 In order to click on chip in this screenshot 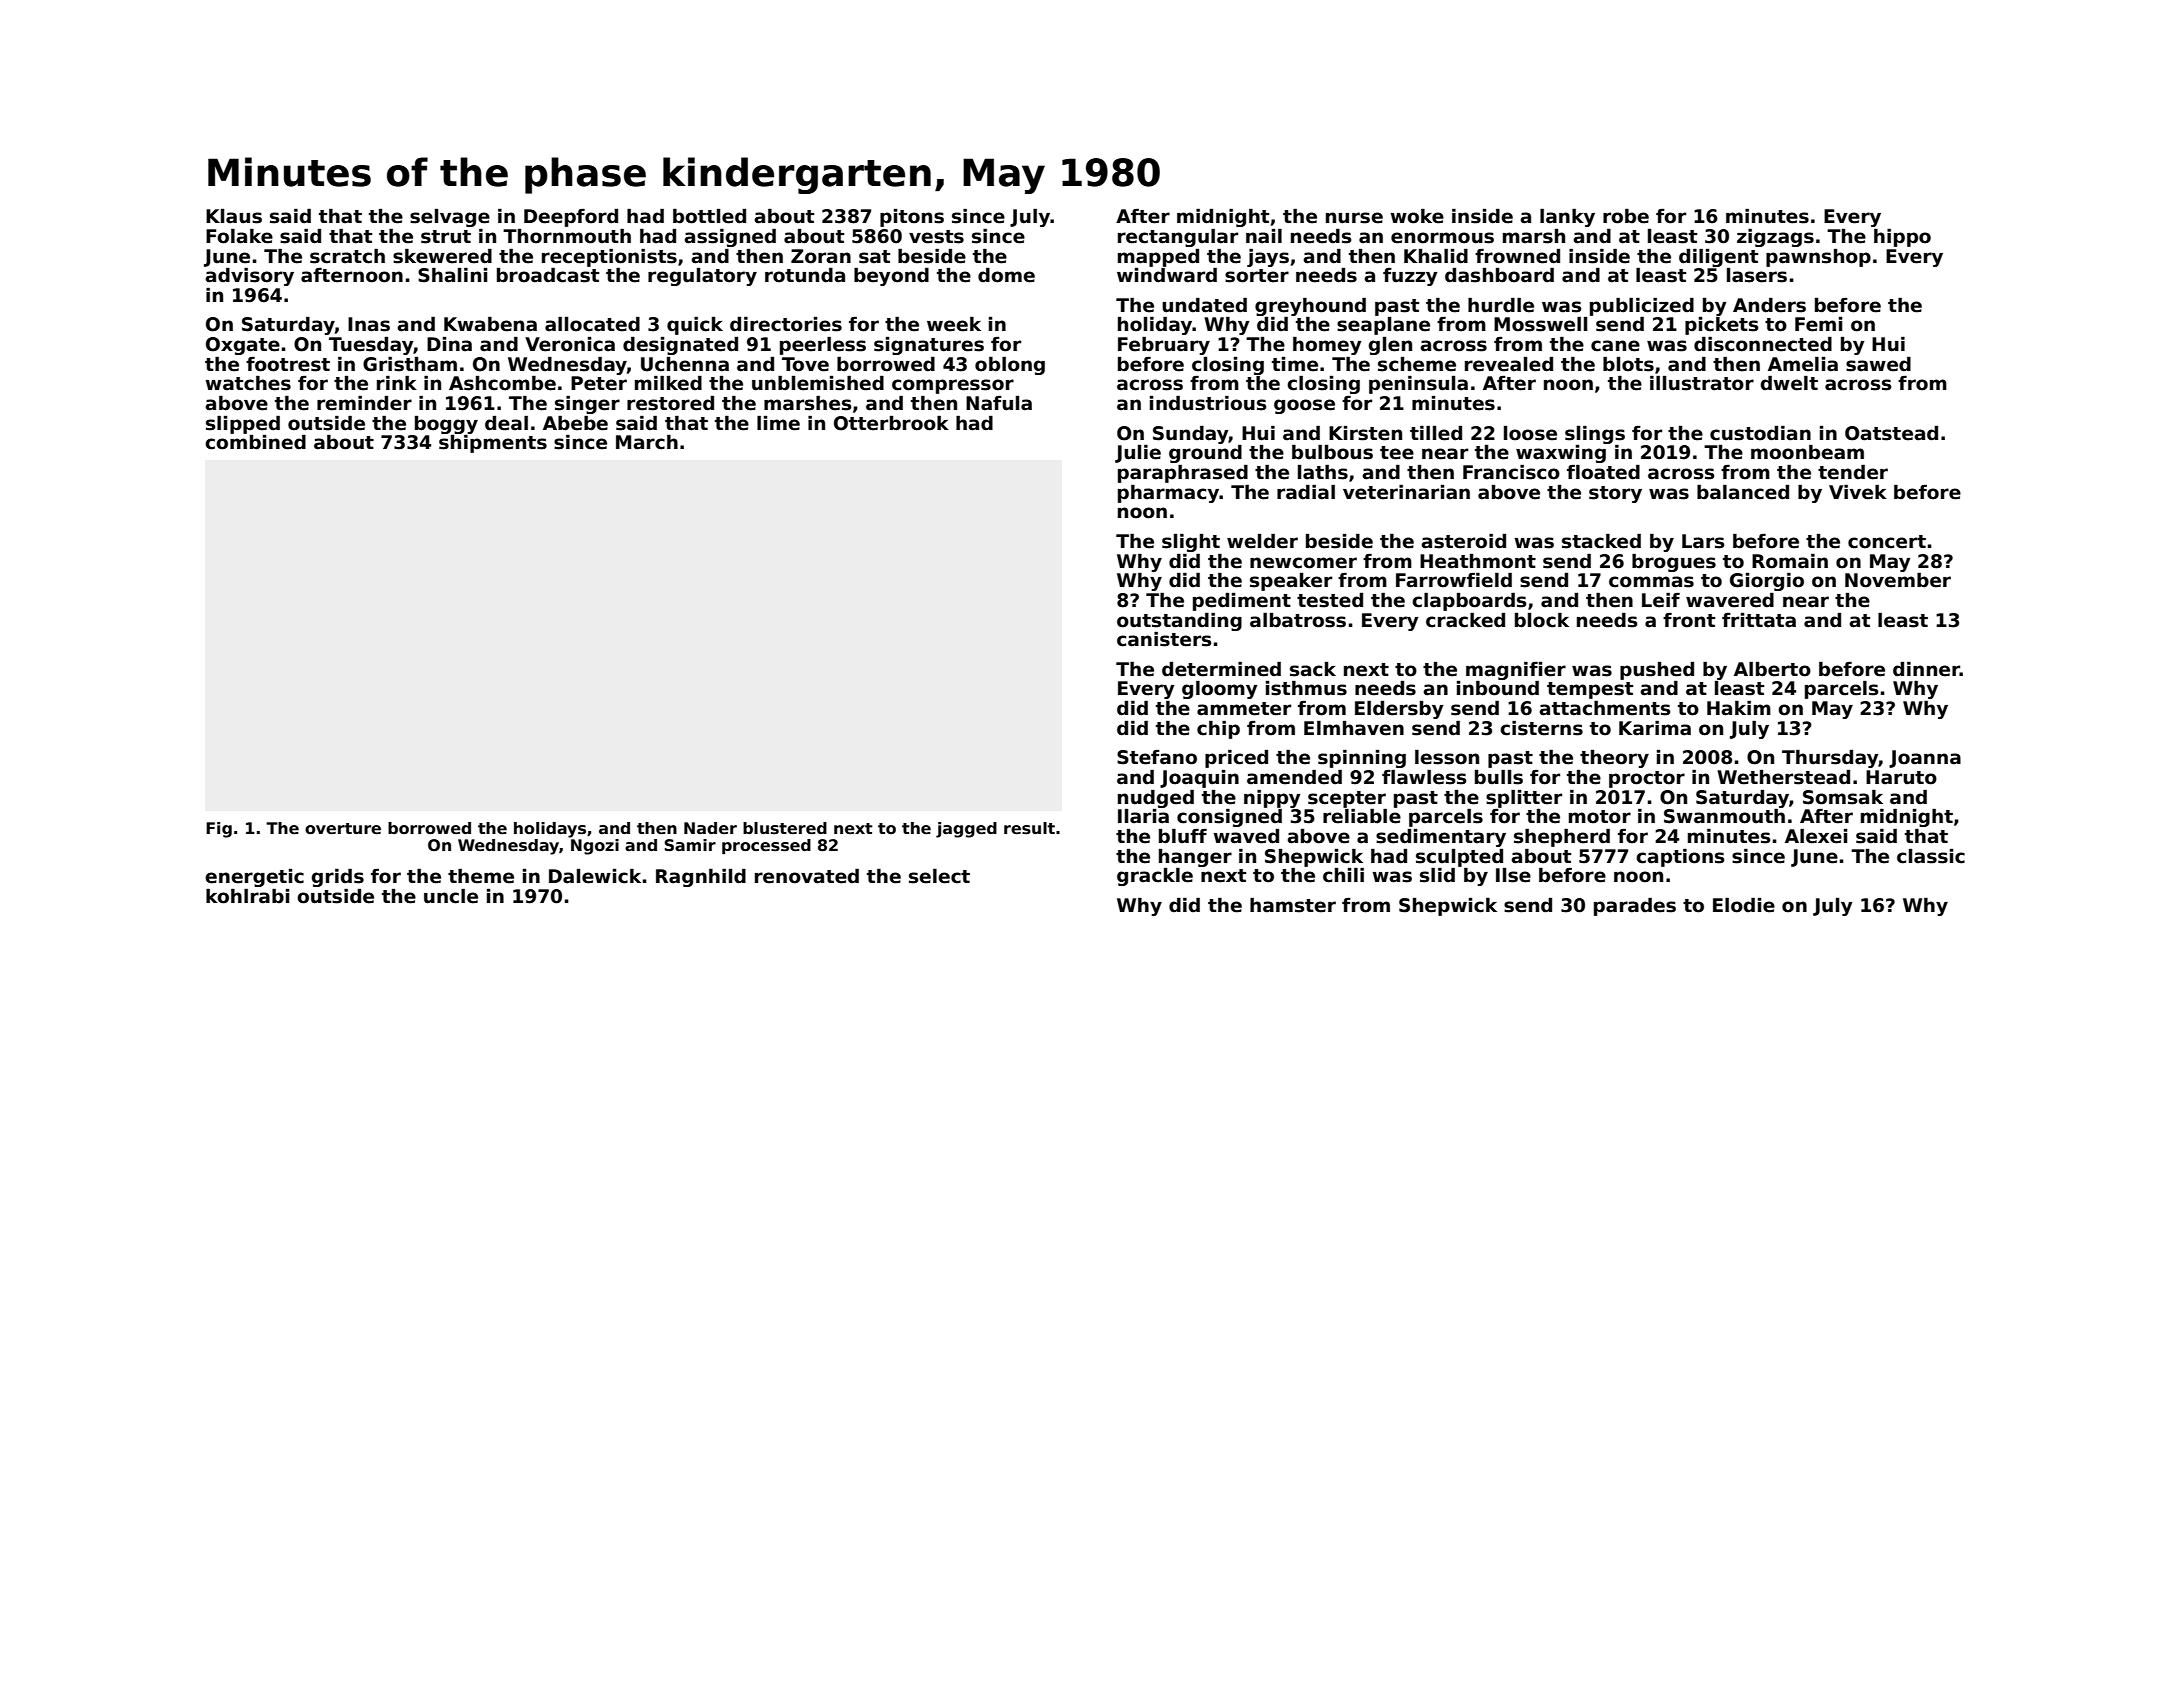, I will do `click(1218, 729)`.
